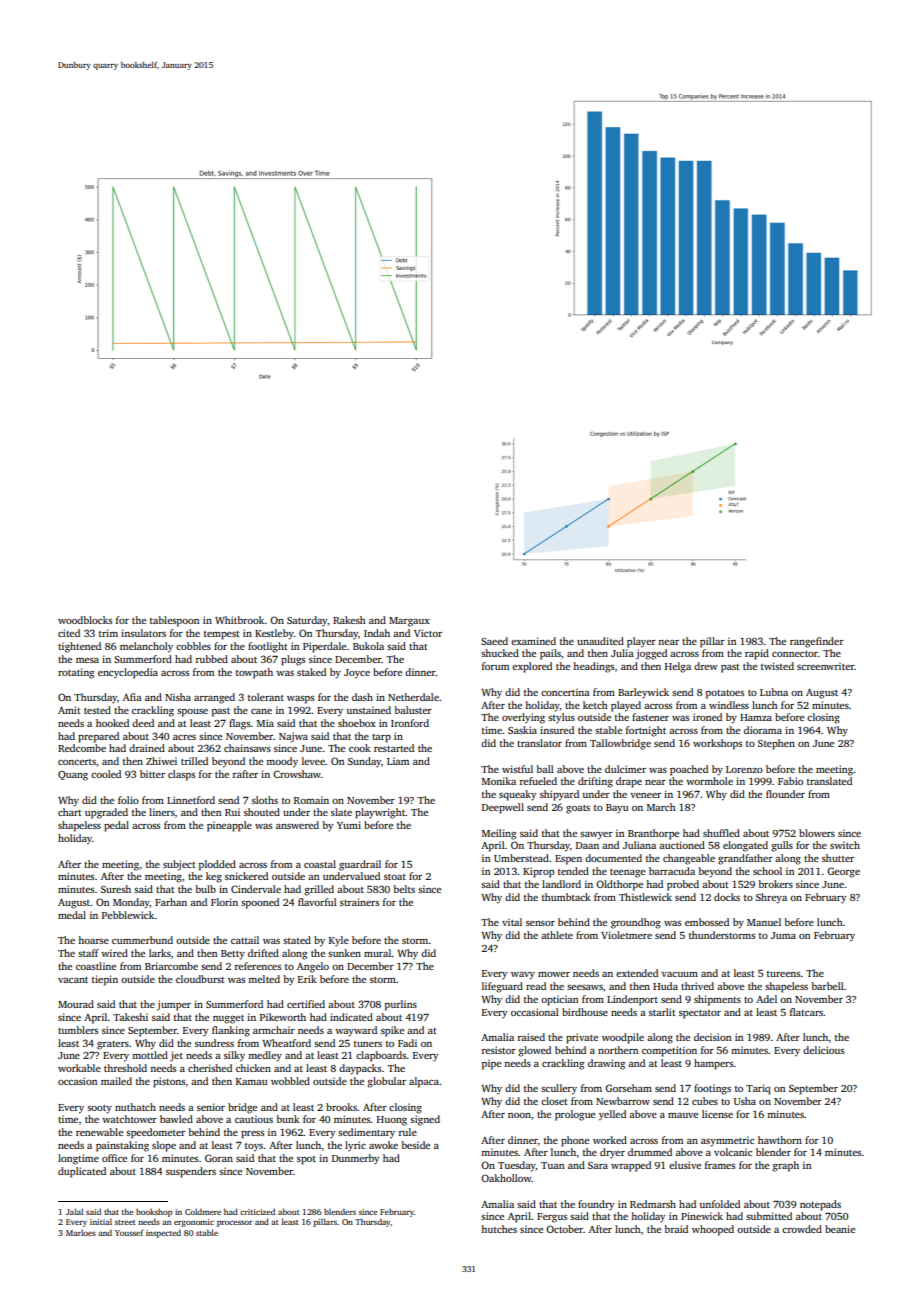 This screenshot has width=924, height=1308. What do you see at coordinates (641, 642) in the screenshot?
I see `player` at bounding box center [641, 642].
